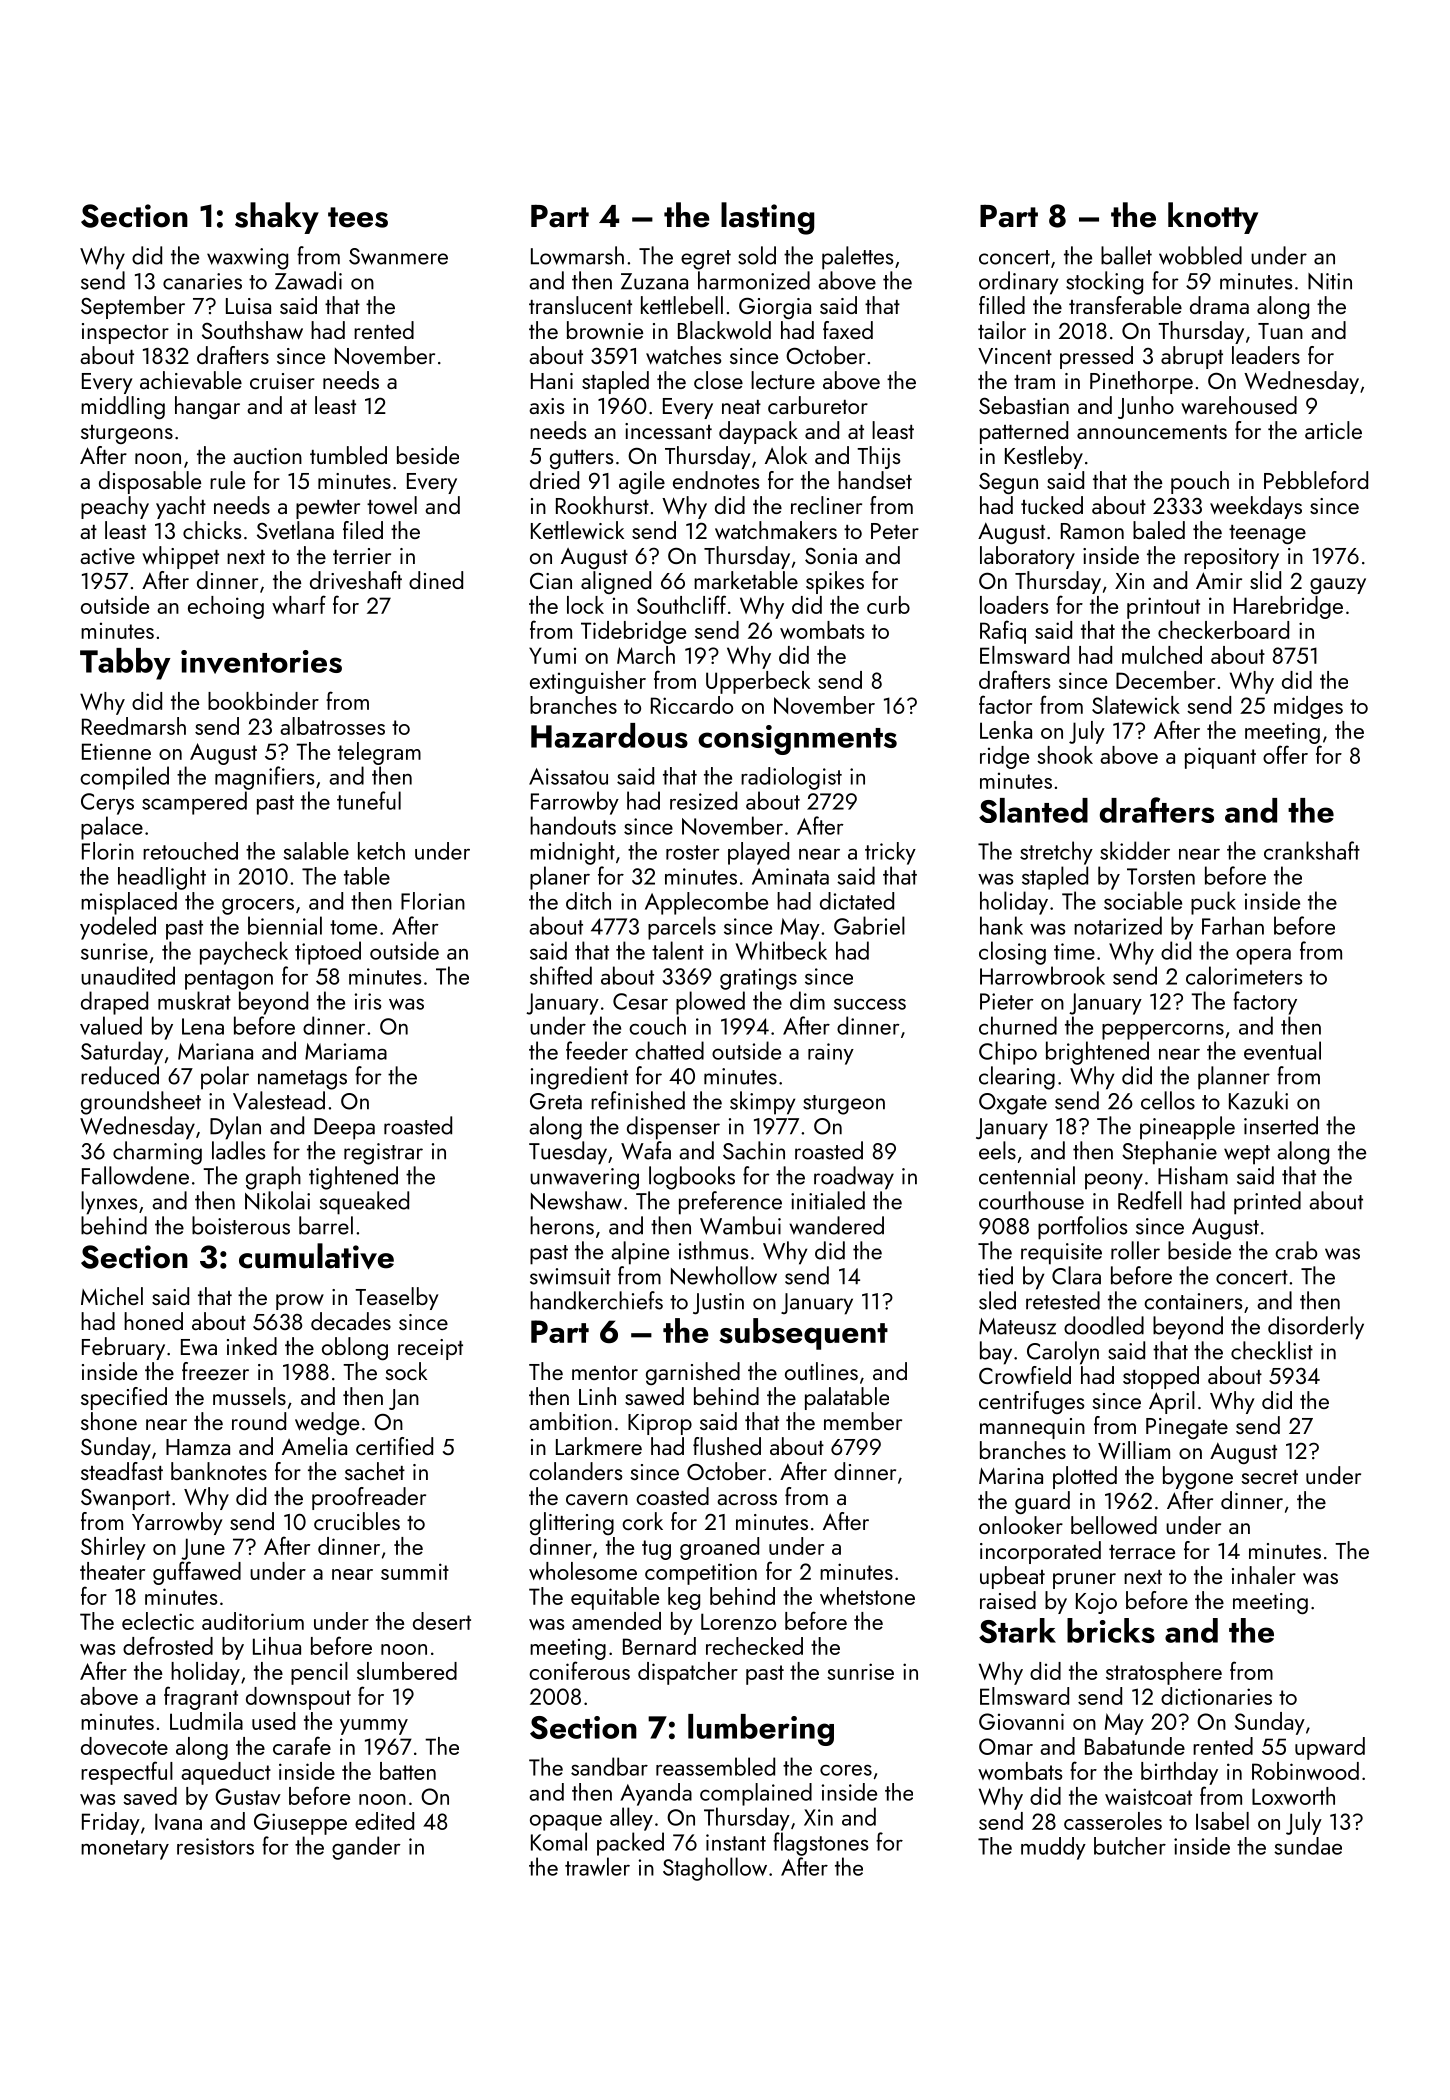  What do you see at coordinates (786, 455) in the image?
I see `Alok` at bounding box center [786, 455].
